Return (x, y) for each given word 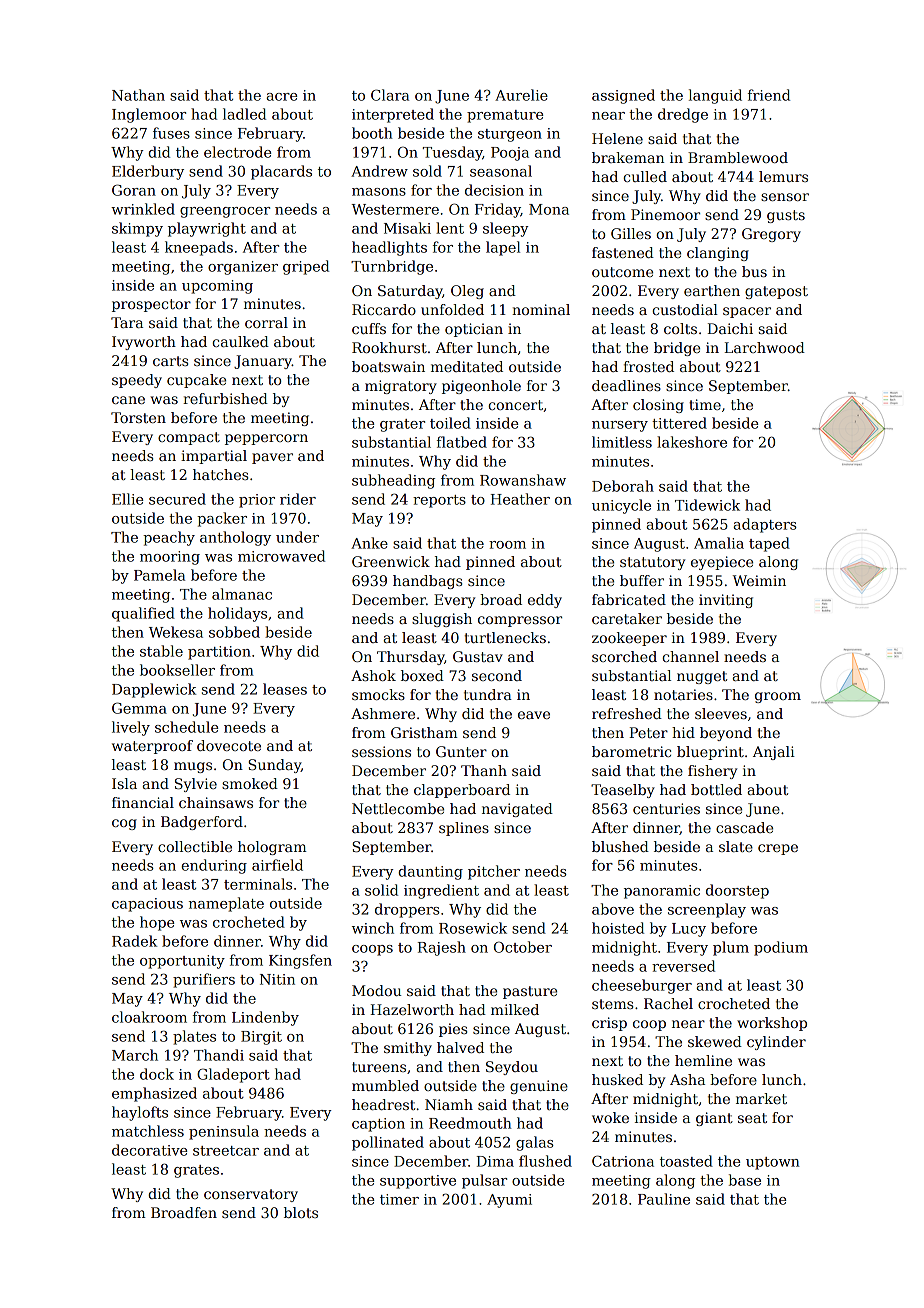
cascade (744, 827)
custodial (685, 309)
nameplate (226, 904)
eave (534, 715)
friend (769, 95)
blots (301, 1212)
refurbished (225, 398)
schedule (186, 727)
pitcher (494, 872)
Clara (390, 95)
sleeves (721, 713)
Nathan (138, 95)
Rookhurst (389, 347)
